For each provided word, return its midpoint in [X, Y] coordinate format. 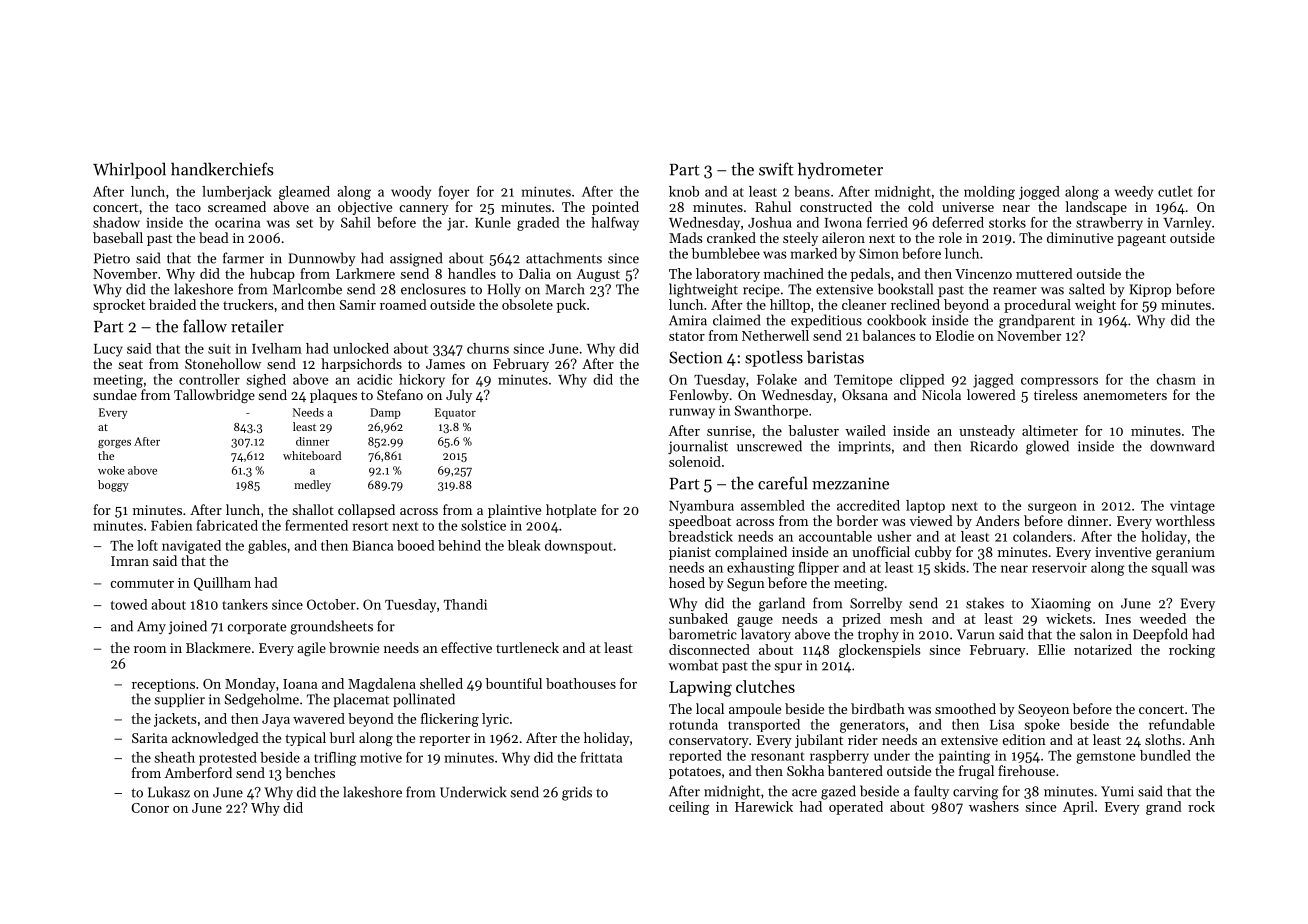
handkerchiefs [222, 169]
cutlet [1175, 191]
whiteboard [312, 455]
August [598, 275]
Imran [130, 561]
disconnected [709, 649]
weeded [1163, 618]
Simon [879, 253]
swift [776, 169]
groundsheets [331, 627]
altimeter [1050, 430]
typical [305, 739]
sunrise [729, 431]
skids [950, 567]
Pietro [112, 258]
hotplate [571, 511]
